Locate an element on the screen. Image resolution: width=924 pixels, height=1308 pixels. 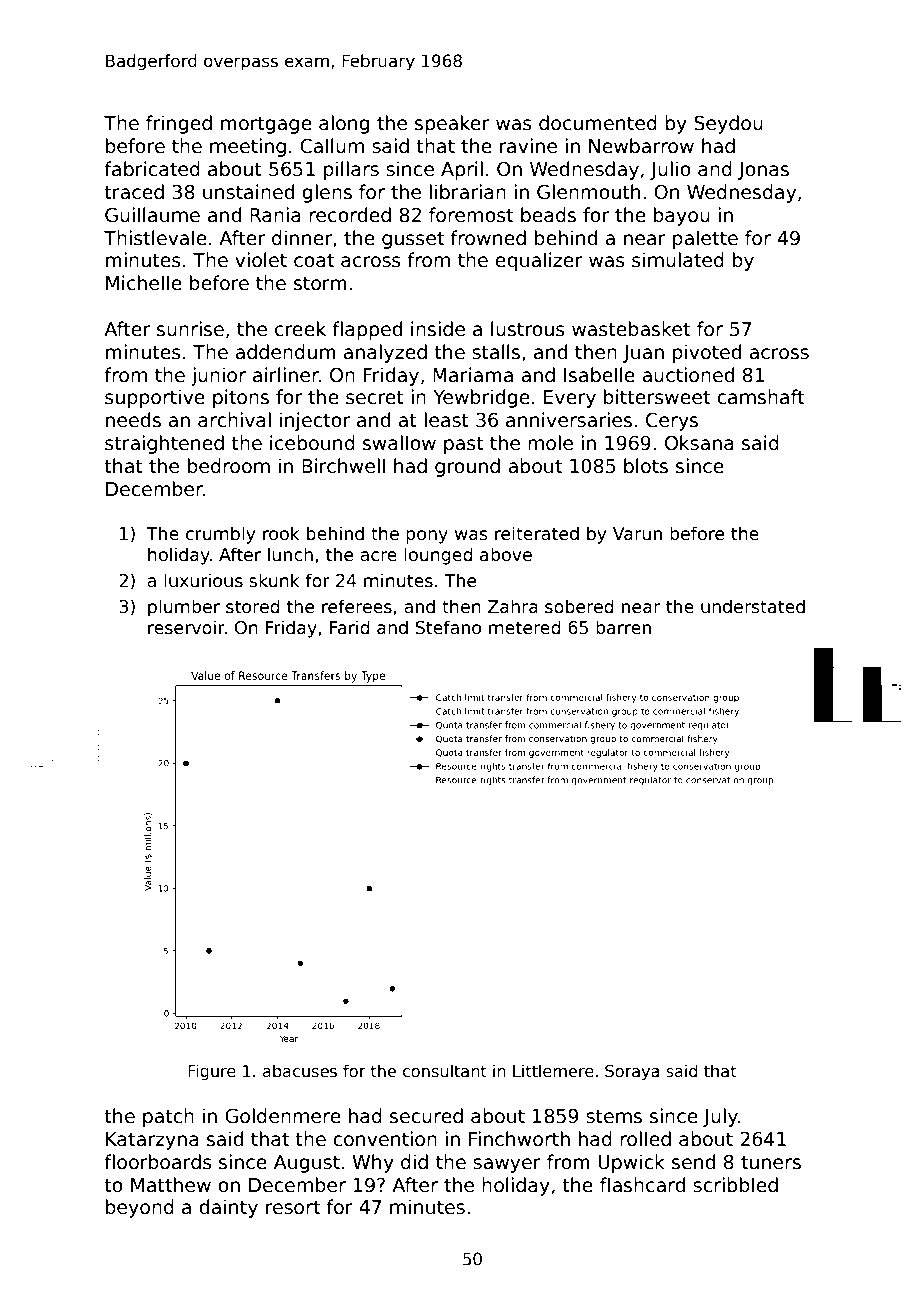
abacuses is located at coordinates (300, 1071).
